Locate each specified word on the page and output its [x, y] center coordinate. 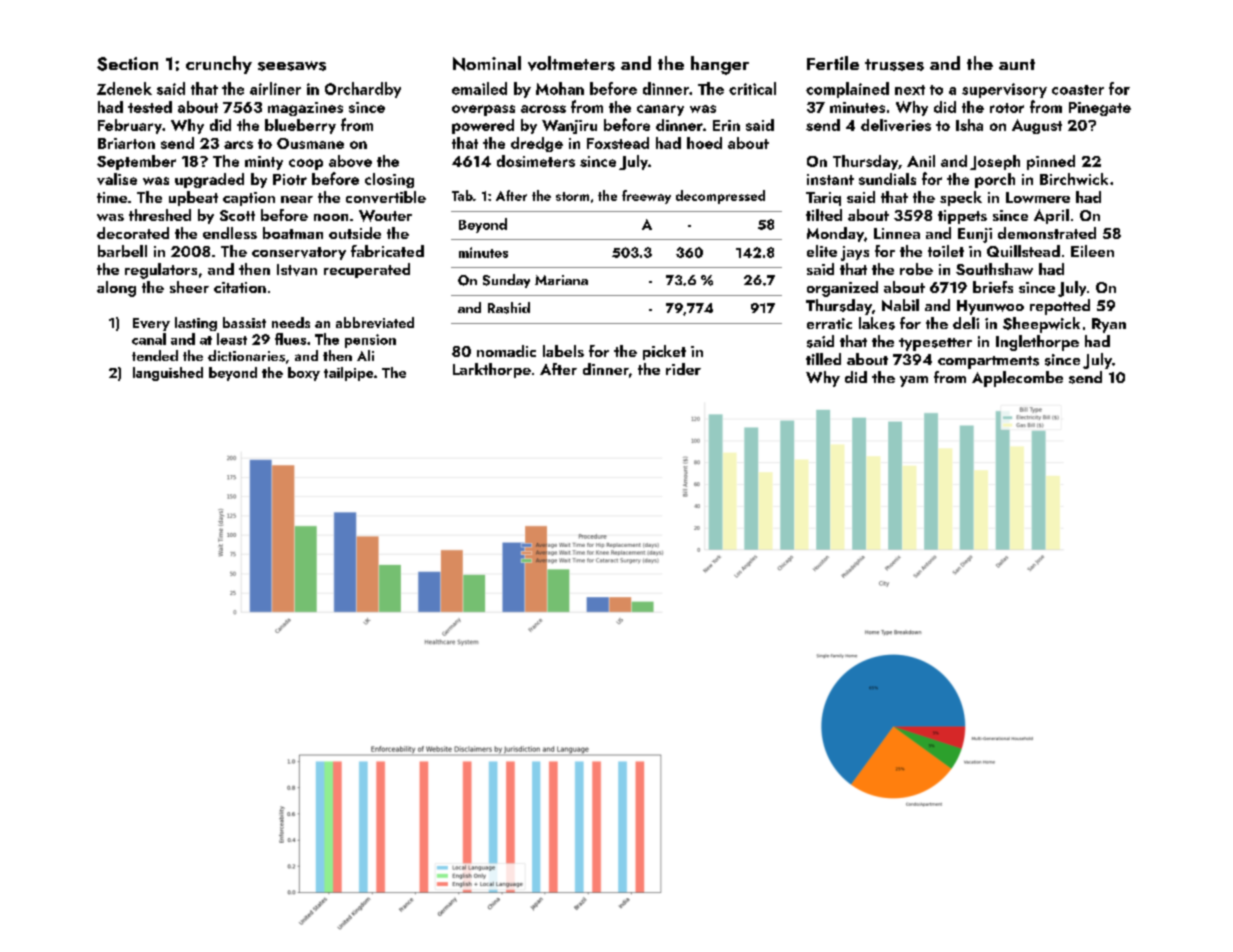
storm [572, 196]
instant [830, 179]
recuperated [367, 270]
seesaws [292, 66]
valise [117, 179]
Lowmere [1038, 197]
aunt [1017, 64]
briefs [993, 287]
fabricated [387, 251]
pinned [1051, 162]
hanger [720, 65]
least [232, 339]
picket [664, 352]
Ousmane [310, 143]
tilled [823, 359]
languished [168, 374]
